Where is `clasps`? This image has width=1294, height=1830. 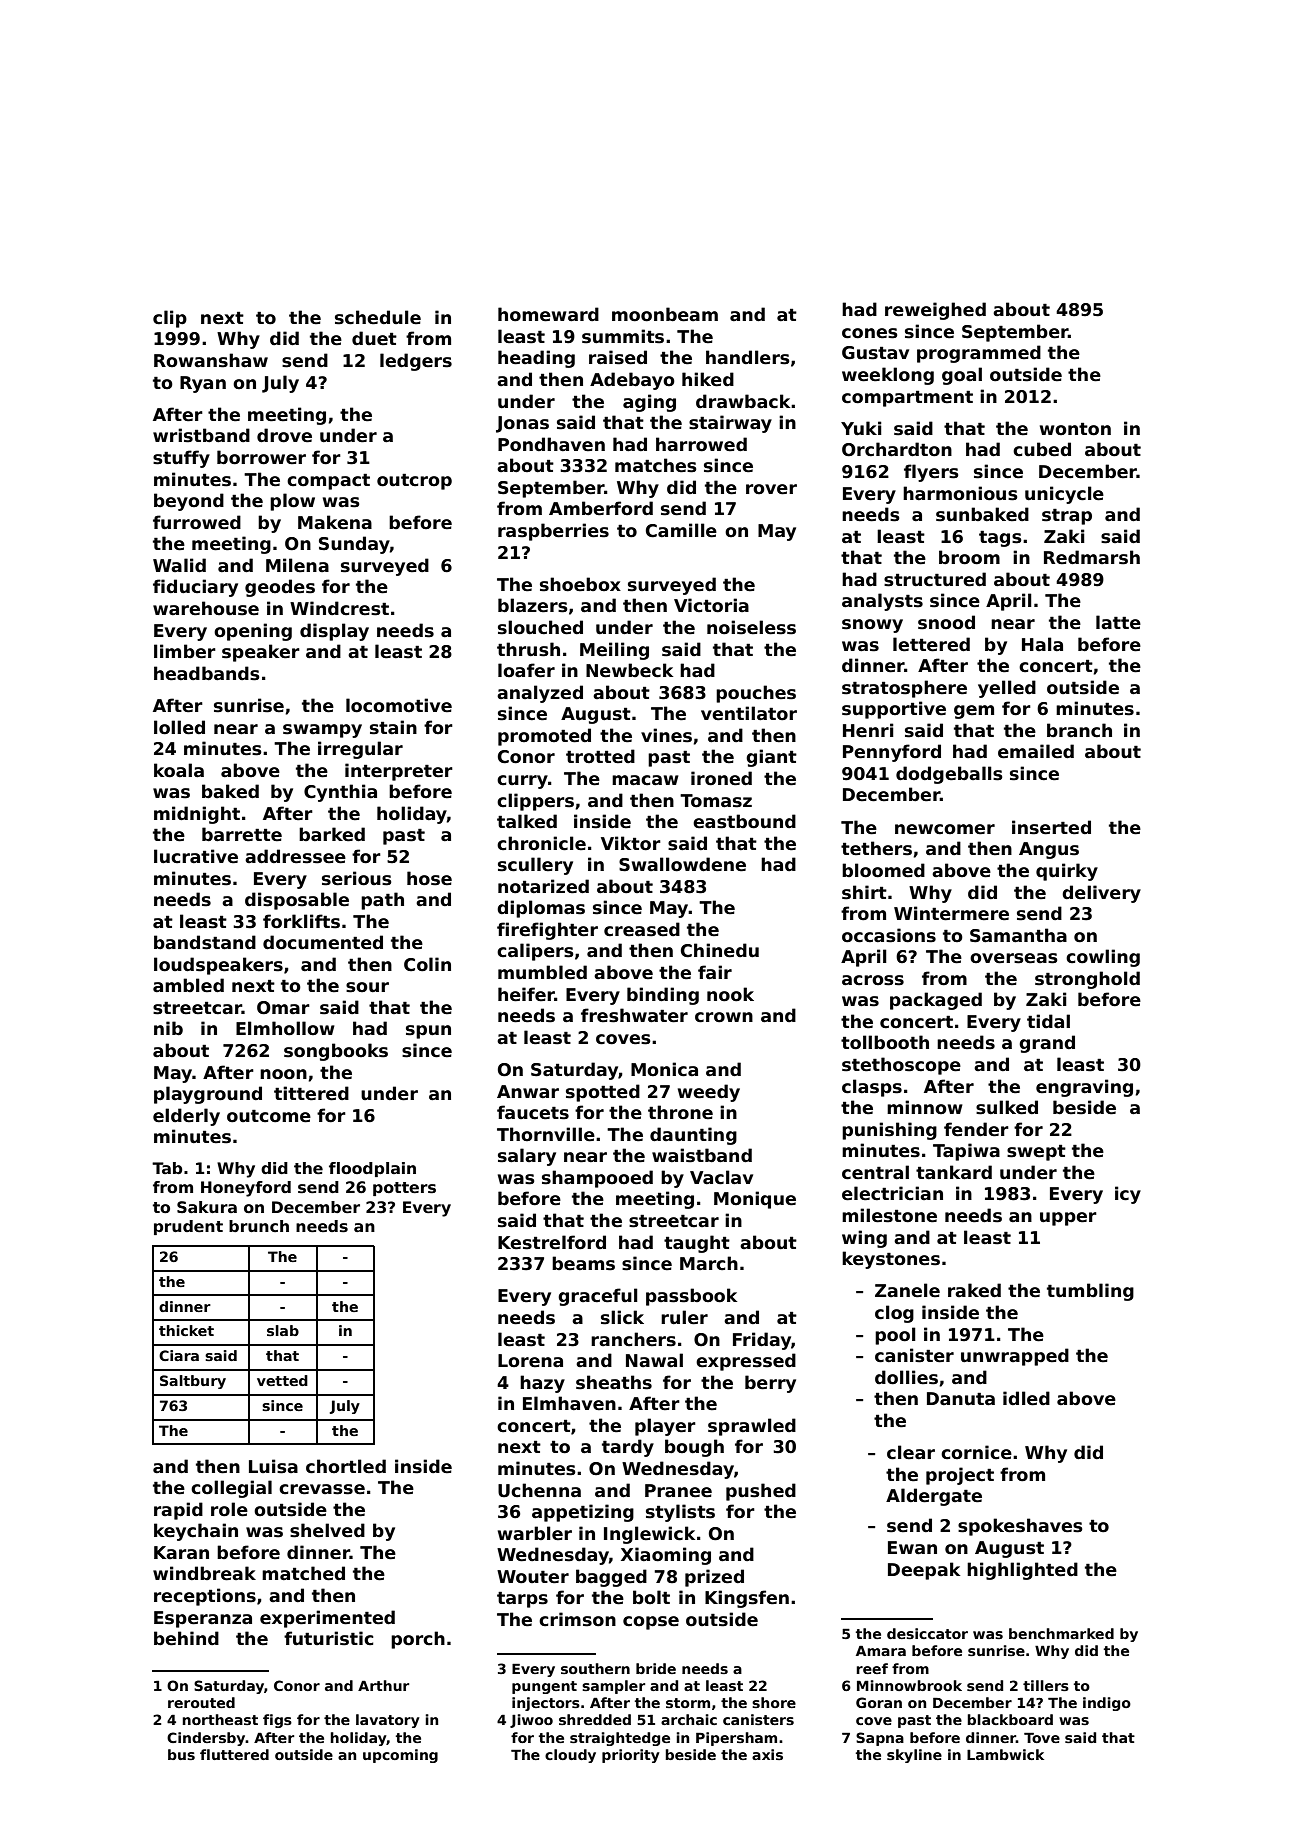
clasps is located at coordinates (872, 1088).
